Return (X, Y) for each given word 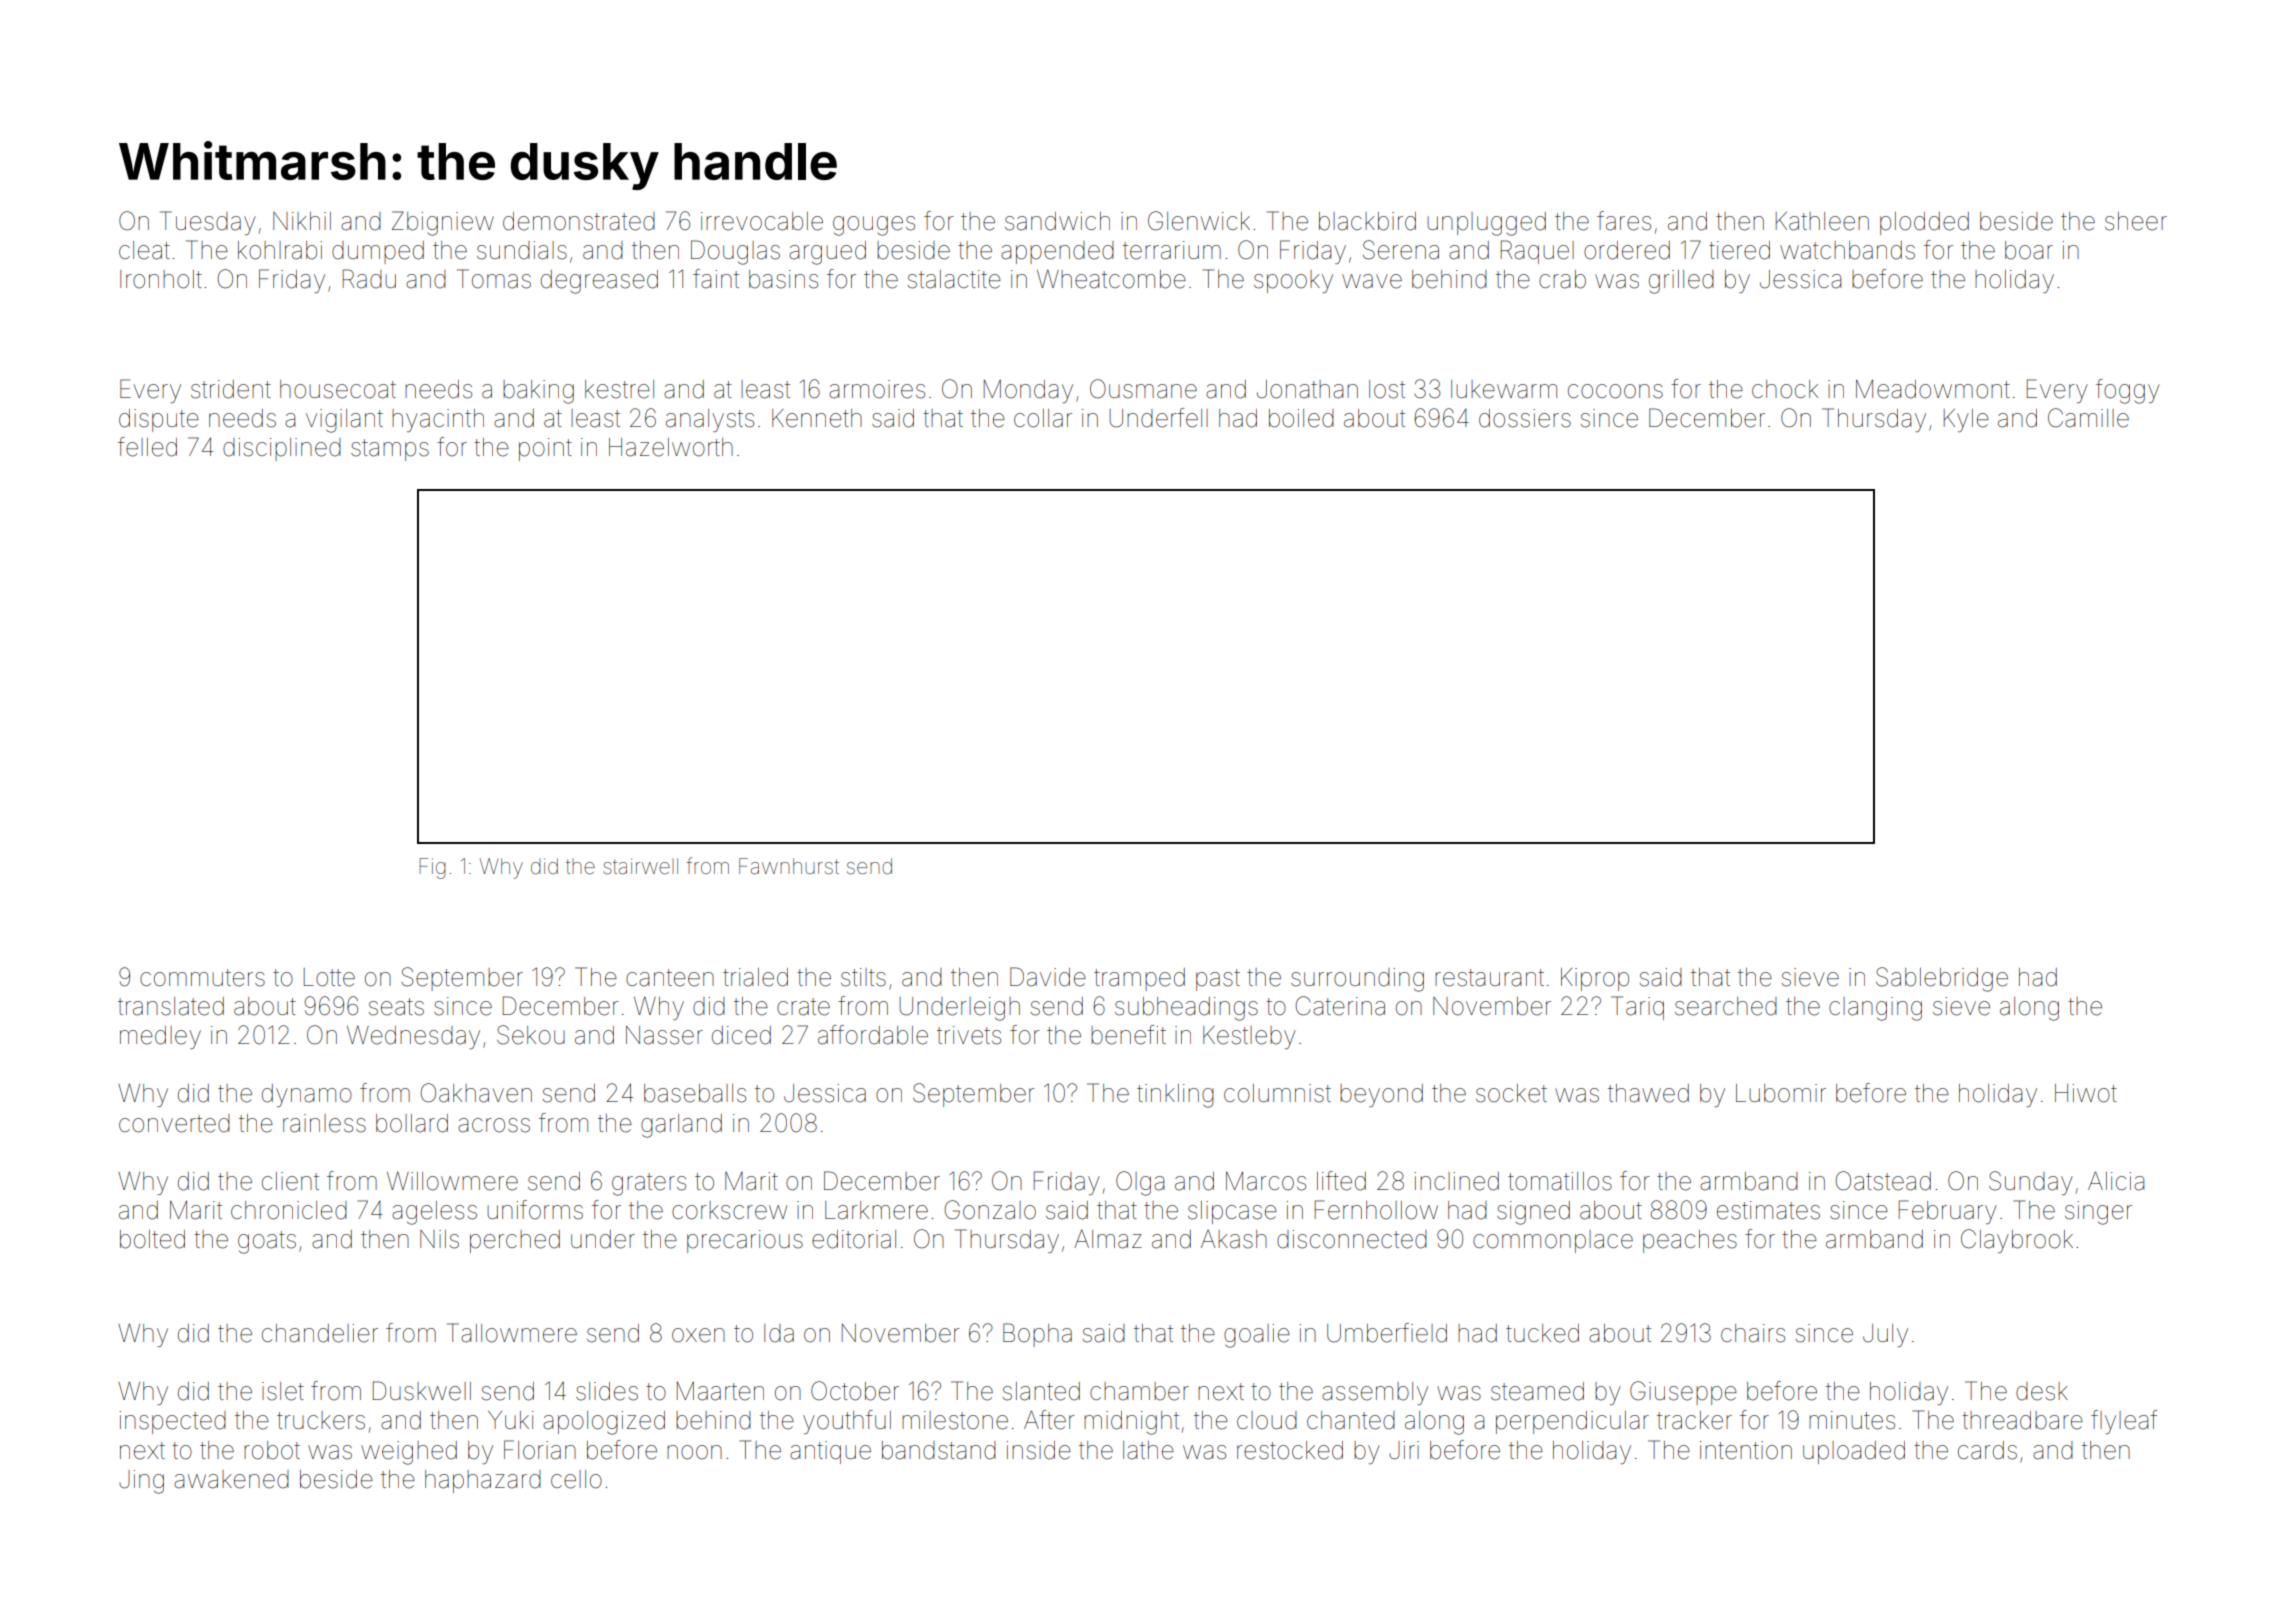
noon (694, 1452)
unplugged (1486, 224)
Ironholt (161, 279)
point (545, 449)
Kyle (1966, 420)
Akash (1234, 1239)
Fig (432, 868)
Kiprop (1595, 979)
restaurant (1489, 978)
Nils (439, 1239)
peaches (1690, 1241)
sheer (2136, 221)
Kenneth (817, 418)
